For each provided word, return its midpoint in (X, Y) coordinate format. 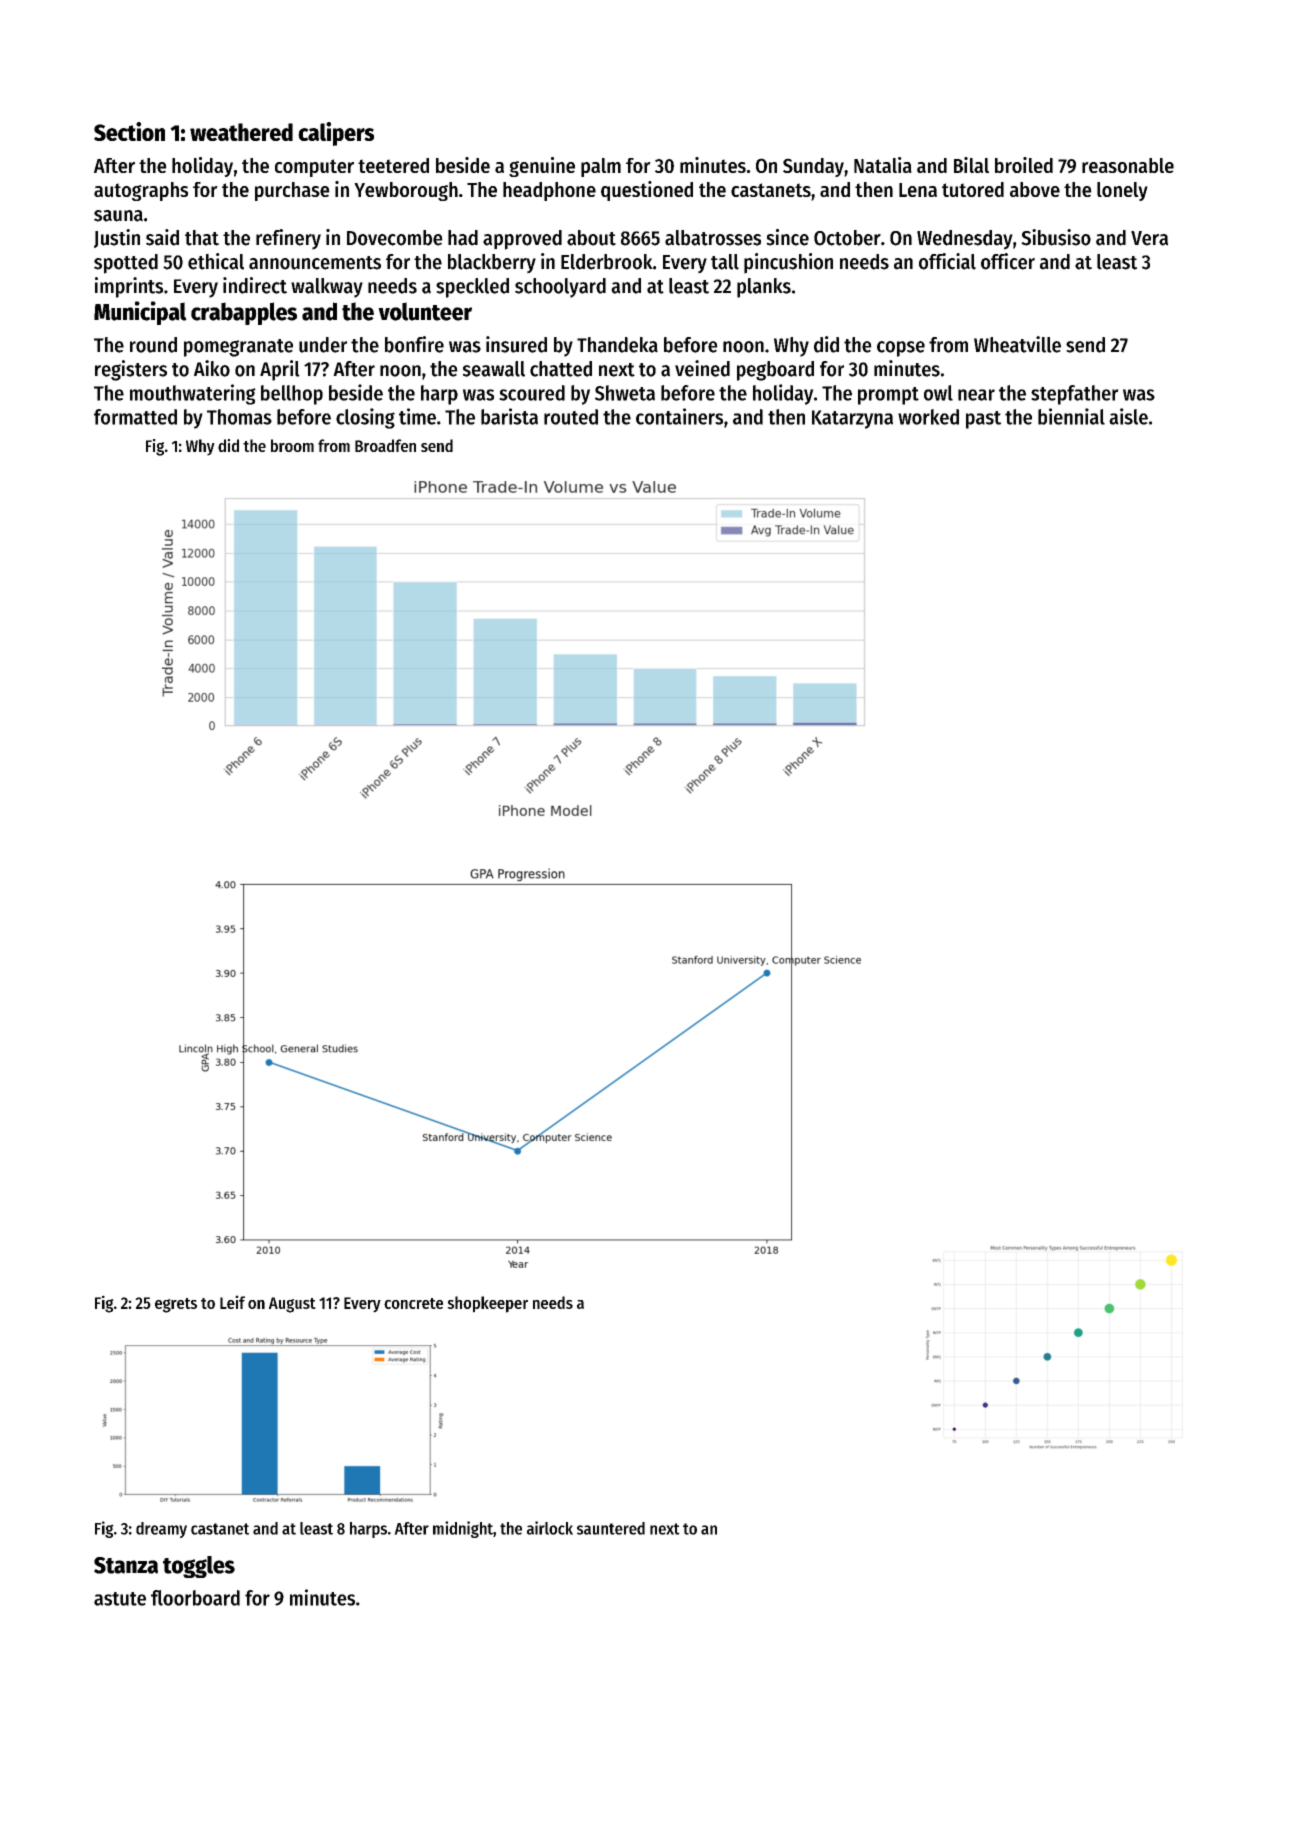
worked (928, 417)
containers (679, 416)
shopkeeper (487, 1304)
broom (292, 445)
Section (129, 131)
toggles (199, 1567)
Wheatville (1017, 344)
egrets (176, 1305)
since (787, 237)
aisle (1128, 416)
